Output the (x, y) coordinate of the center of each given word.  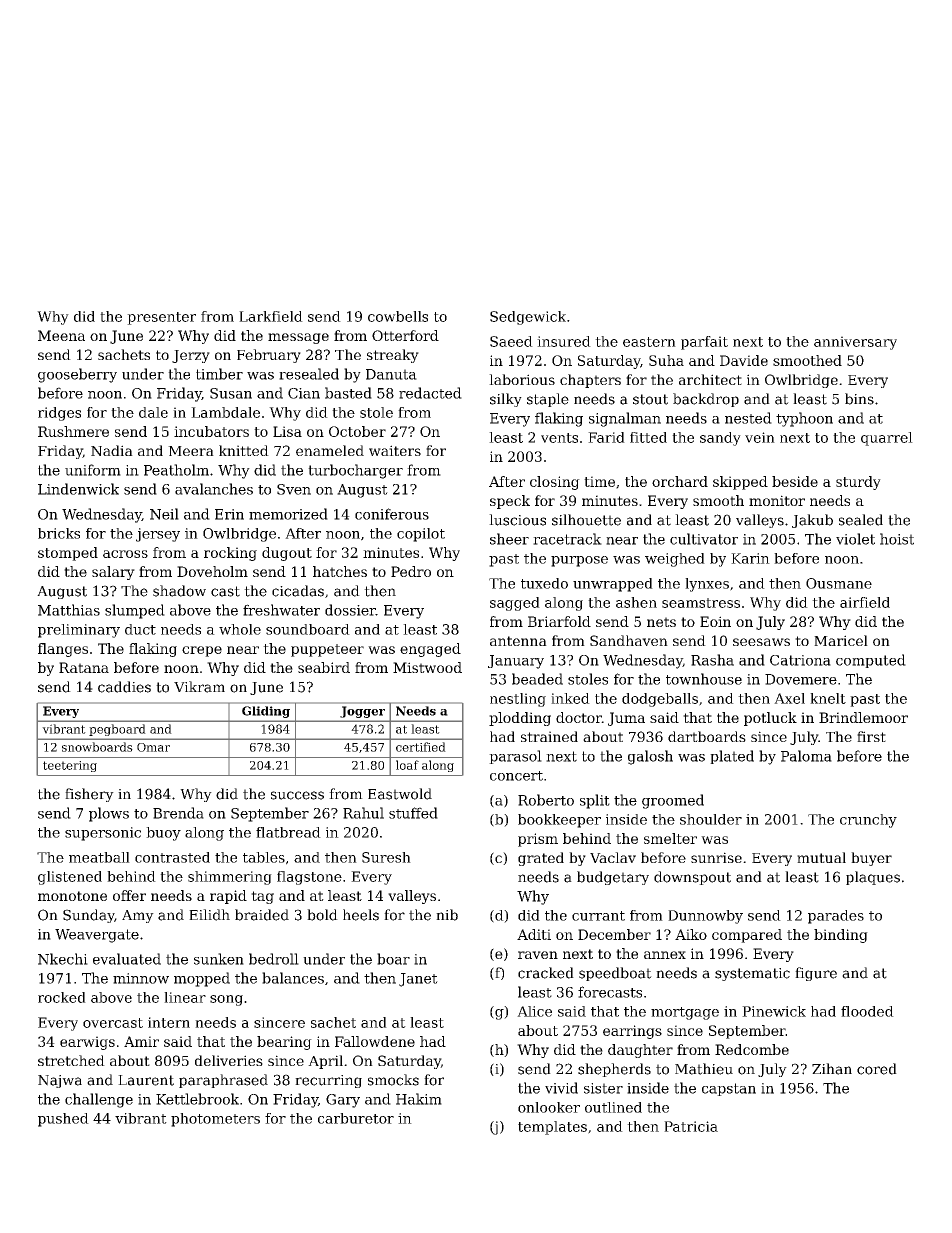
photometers (215, 1120)
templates (552, 1128)
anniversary (855, 343)
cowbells (398, 316)
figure (816, 974)
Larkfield (271, 316)
